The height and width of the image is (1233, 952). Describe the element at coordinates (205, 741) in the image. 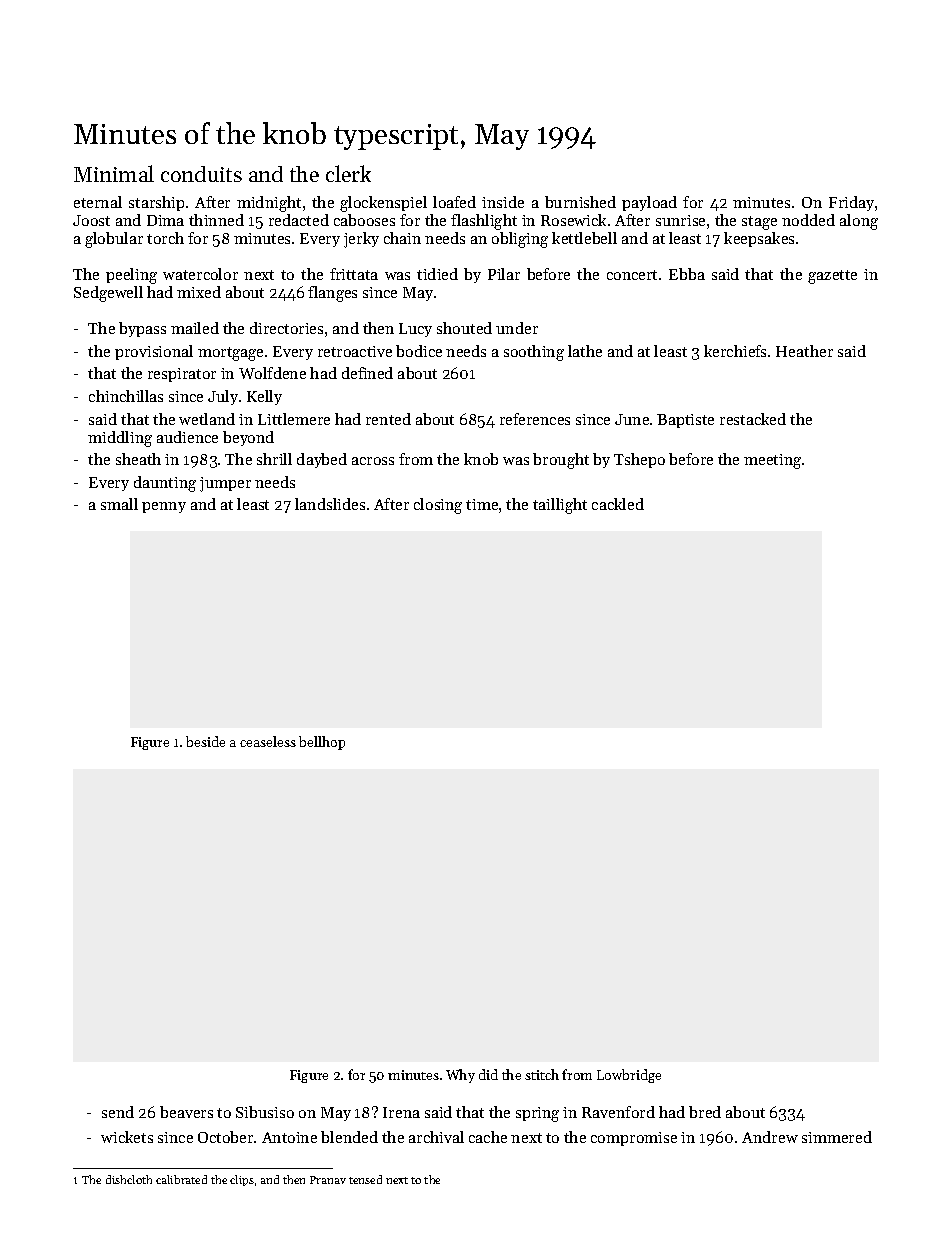

I see `beside` at that location.
